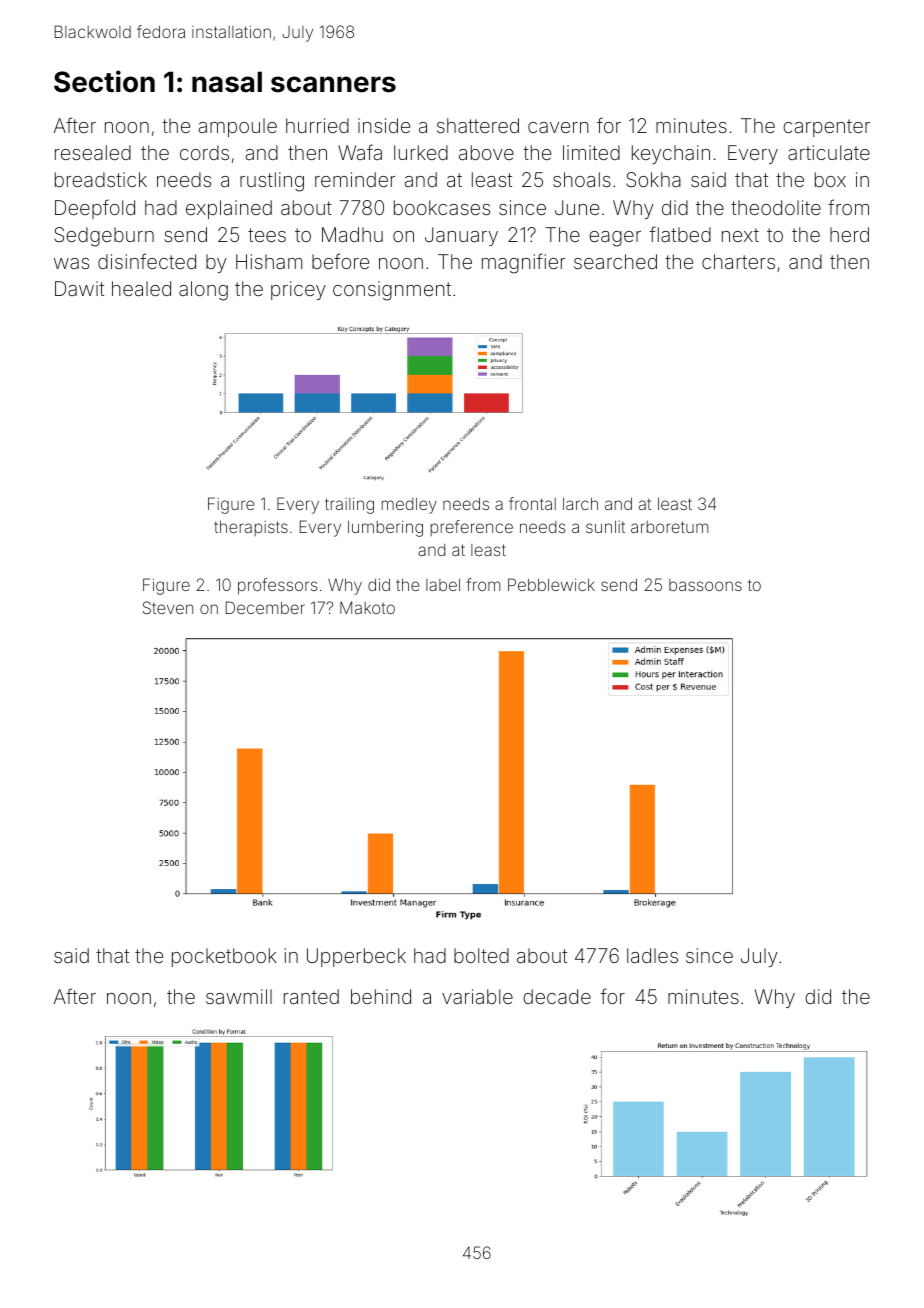 This screenshot has width=924, height=1308. I want to click on bolted, so click(481, 955).
